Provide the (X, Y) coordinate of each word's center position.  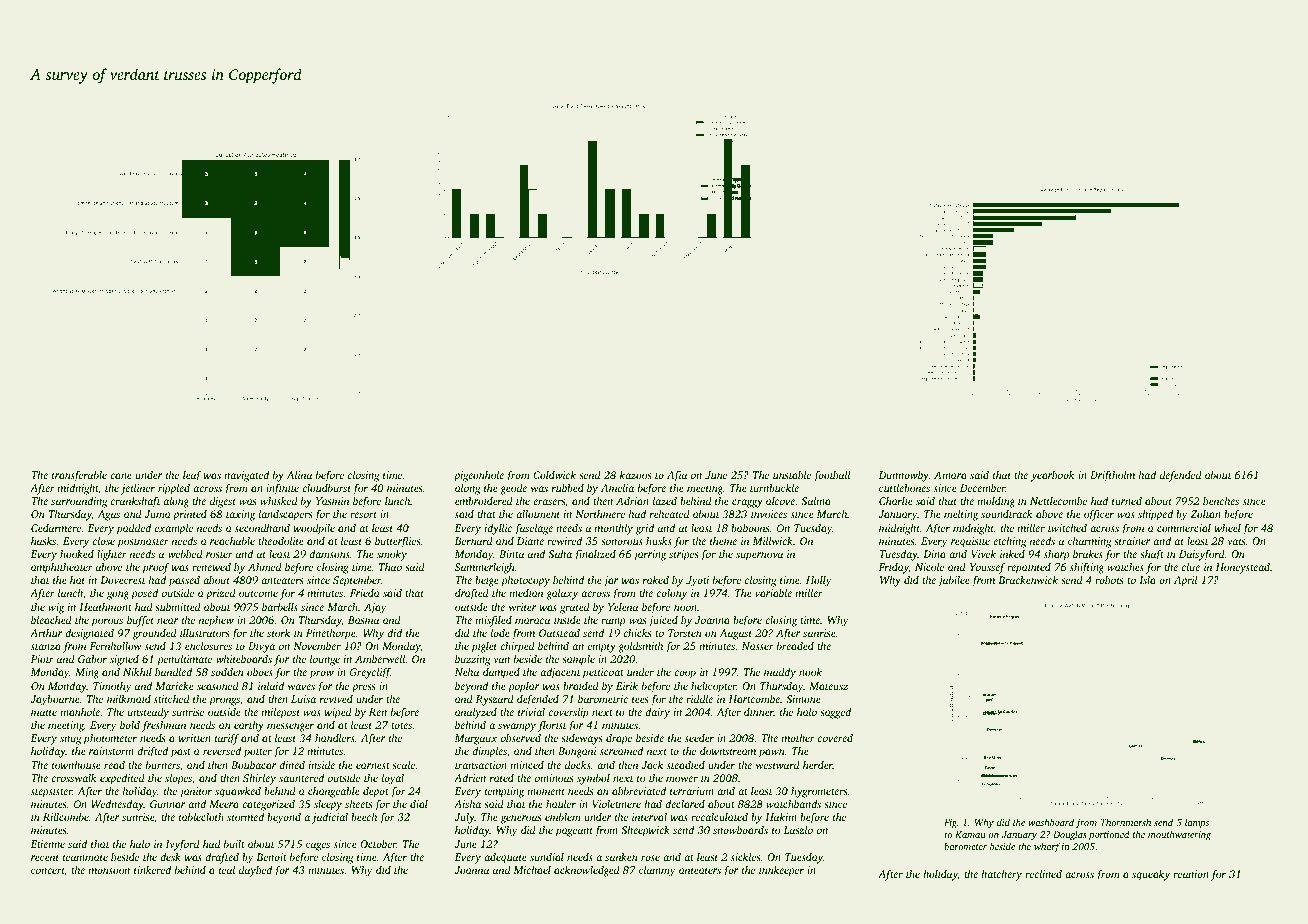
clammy (657, 871)
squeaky (1151, 875)
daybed (255, 871)
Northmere (600, 514)
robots (1109, 580)
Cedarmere (56, 528)
